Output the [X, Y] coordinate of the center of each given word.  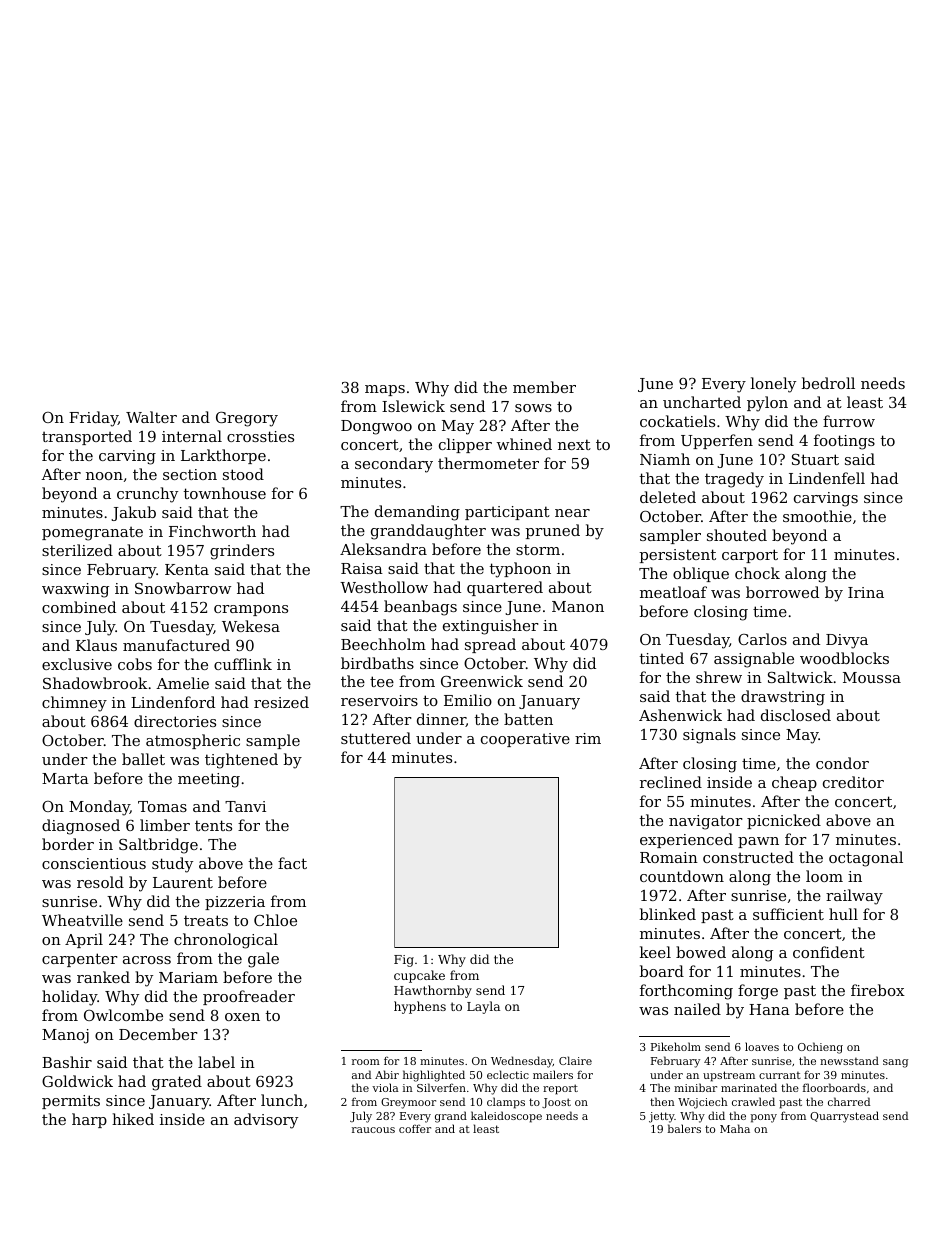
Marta [65, 778]
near [572, 513]
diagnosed [81, 827]
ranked [103, 977]
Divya [847, 641]
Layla [483, 1007]
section [190, 474]
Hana [769, 1009]
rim [588, 738]
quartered [505, 588]
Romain [669, 857]
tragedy [734, 480]
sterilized [77, 550]
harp [89, 1120]
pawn [758, 842]
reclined [671, 782]
